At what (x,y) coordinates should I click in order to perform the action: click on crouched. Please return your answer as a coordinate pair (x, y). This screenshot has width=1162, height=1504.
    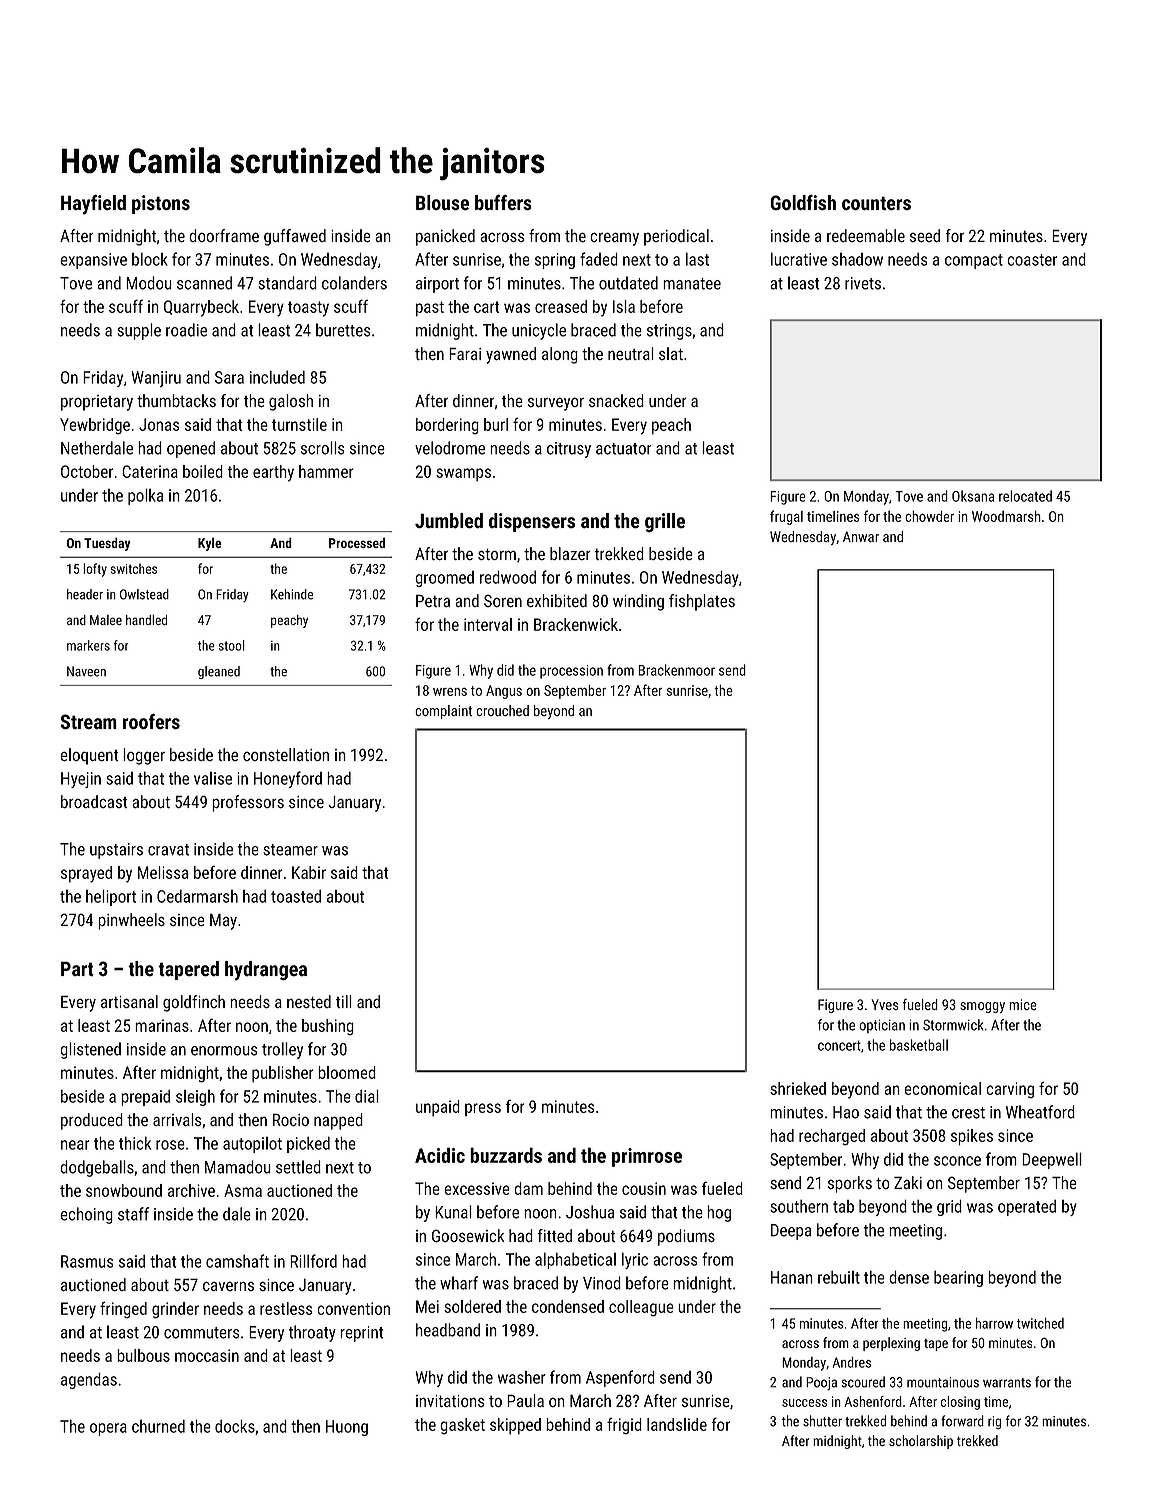
    Looking at the image, I should click on (502, 710).
